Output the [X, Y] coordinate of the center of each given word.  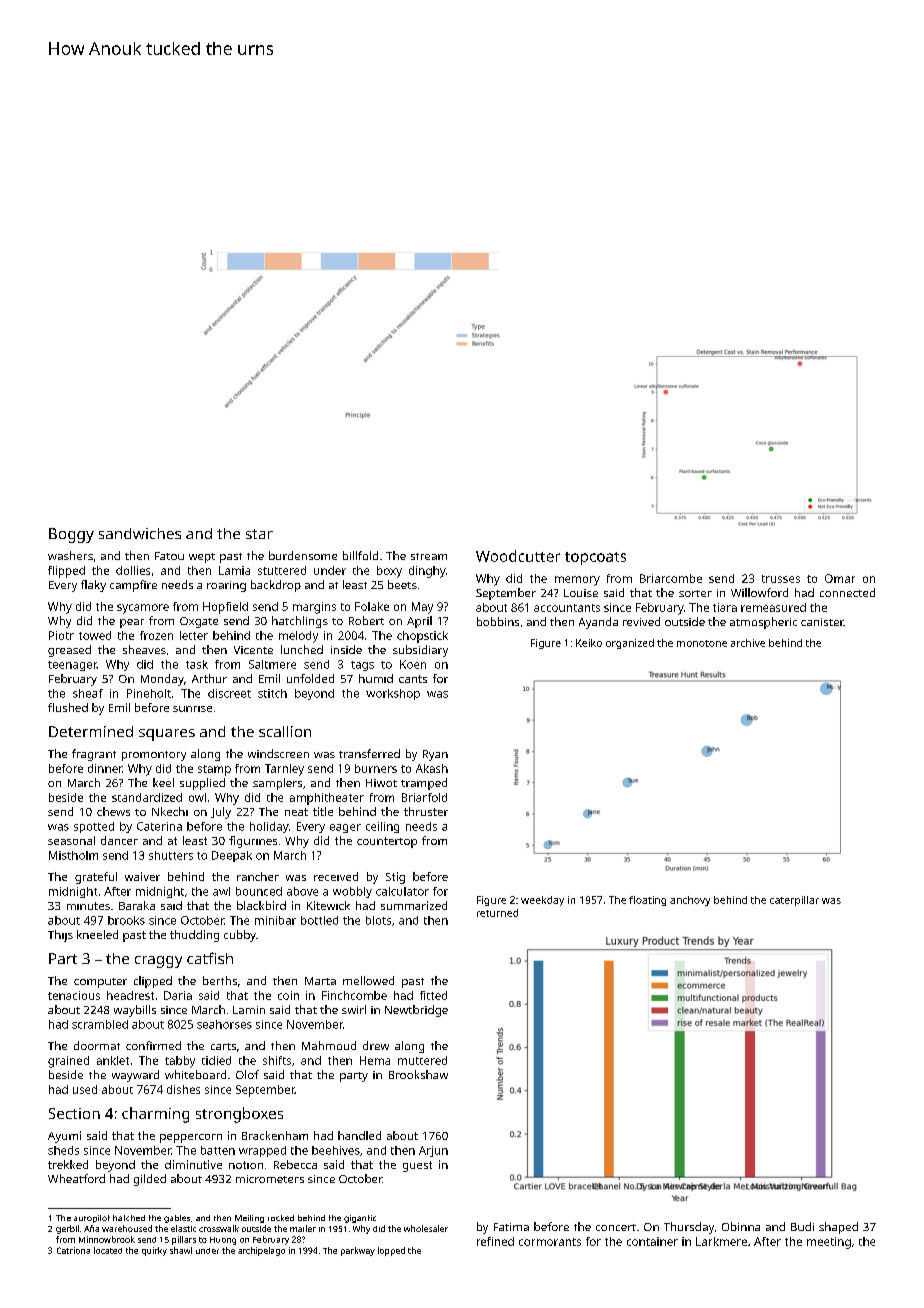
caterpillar [794, 901]
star [259, 534]
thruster [426, 811]
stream [429, 556]
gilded [150, 1180]
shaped [838, 1228]
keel [163, 782]
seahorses [224, 1024]
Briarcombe [671, 578]
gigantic [360, 1219]
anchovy [690, 901]
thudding [194, 936]
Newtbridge [416, 1011]
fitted [433, 995]
